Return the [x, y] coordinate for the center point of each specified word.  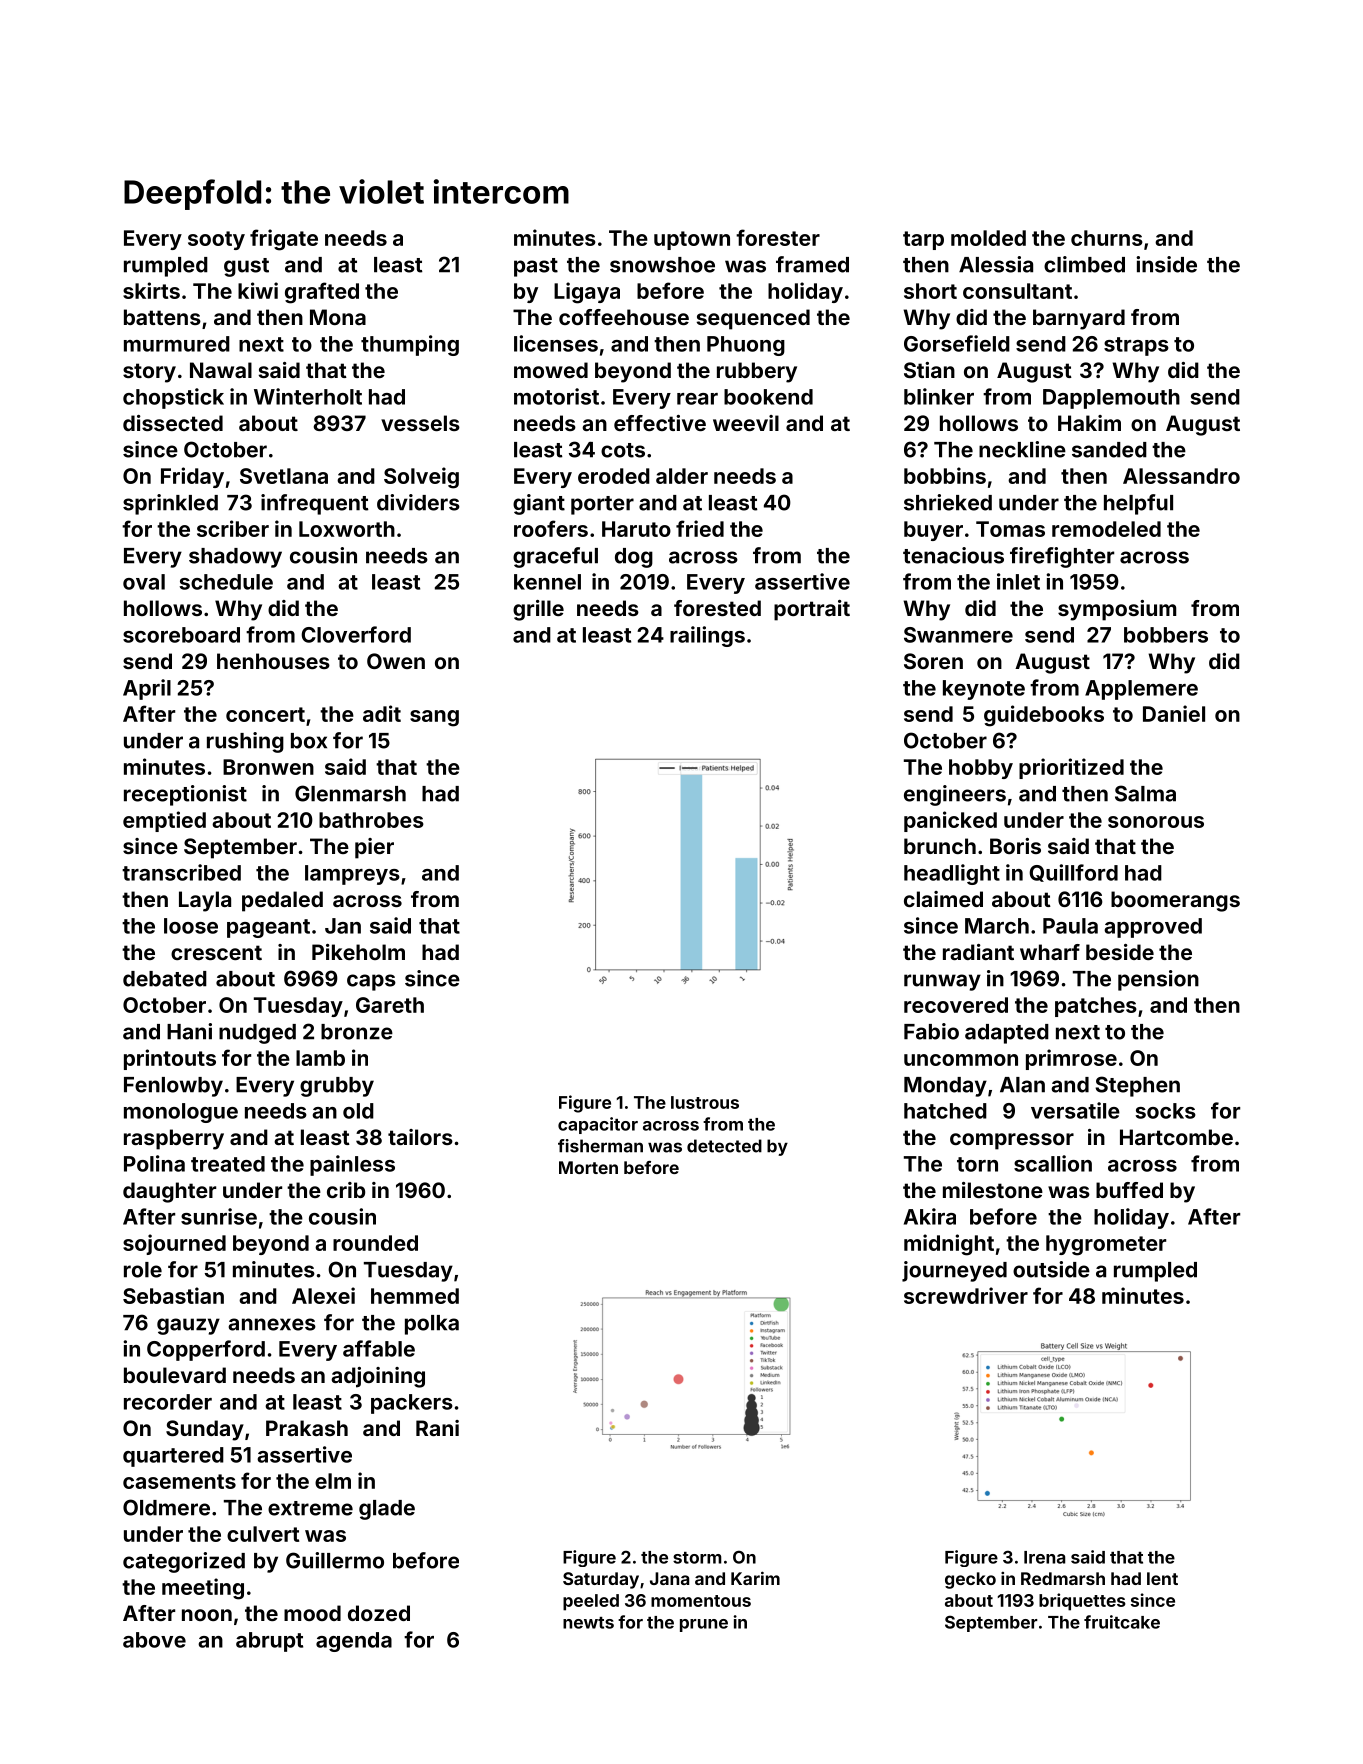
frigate [284, 240]
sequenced [753, 319]
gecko [970, 1580]
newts [588, 1623]
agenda [354, 1642]
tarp [923, 240]
